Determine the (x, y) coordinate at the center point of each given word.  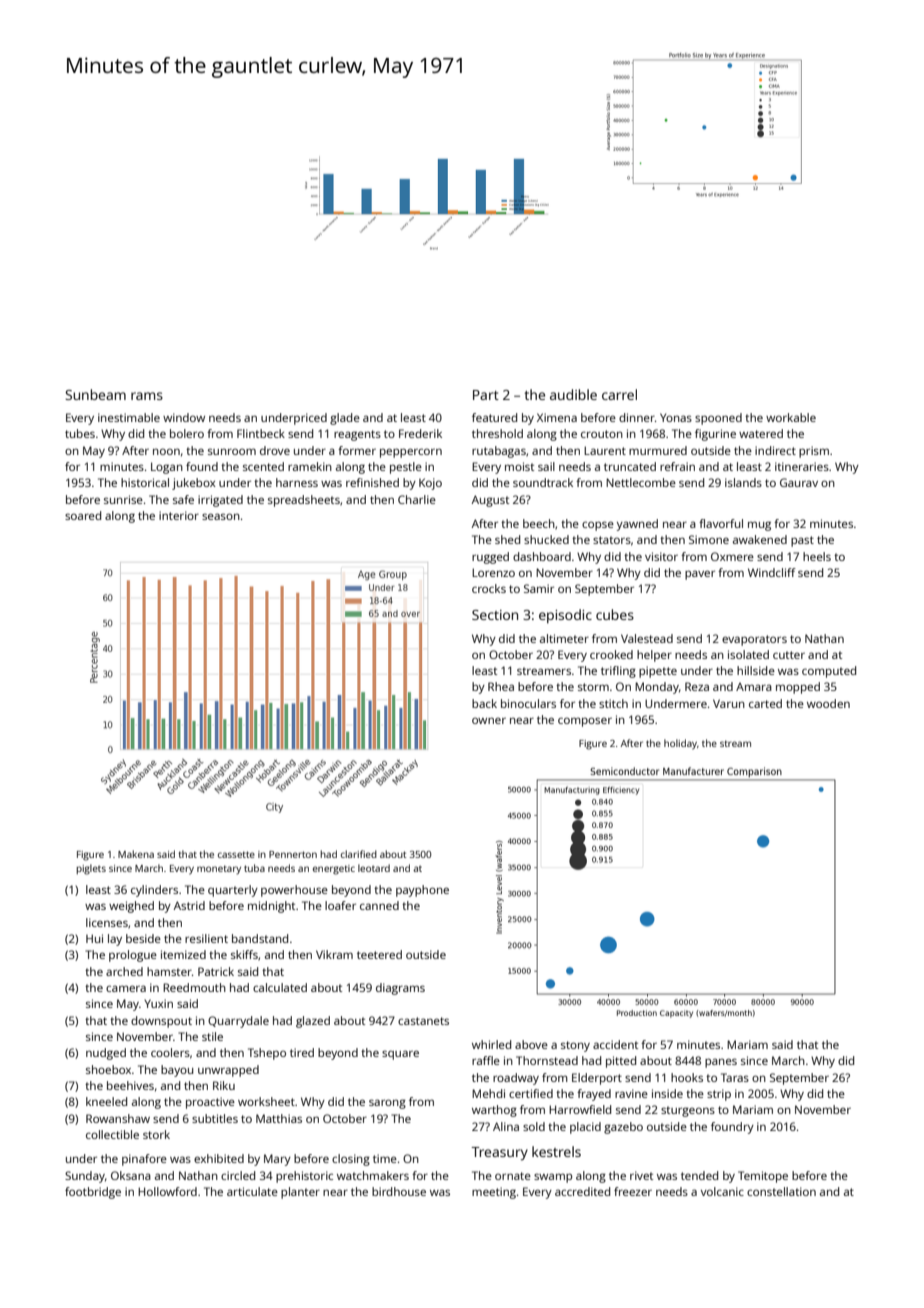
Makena (136, 854)
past (802, 541)
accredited (582, 1191)
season (221, 516)
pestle (406, 468)
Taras (735, 1077)
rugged (490, 558)
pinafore (144, 1160)
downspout (161, 1022)
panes (721, 1063)
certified (531, 1093)
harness (297, 482)
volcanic (722, 1191)
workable (791, 417)
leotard (374, 868)
